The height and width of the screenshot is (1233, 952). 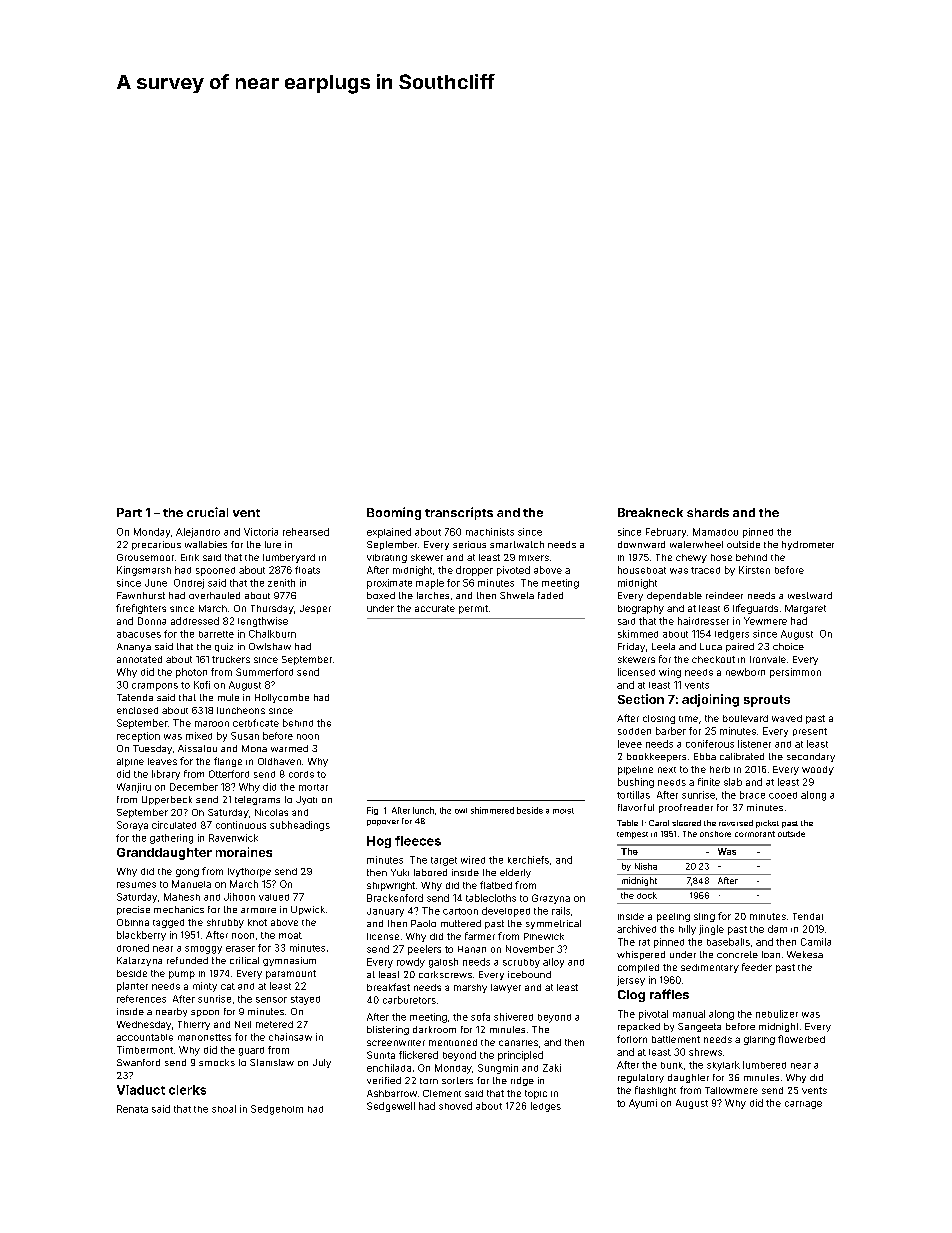 I want to click on faded, so click(x=550, y=595).
